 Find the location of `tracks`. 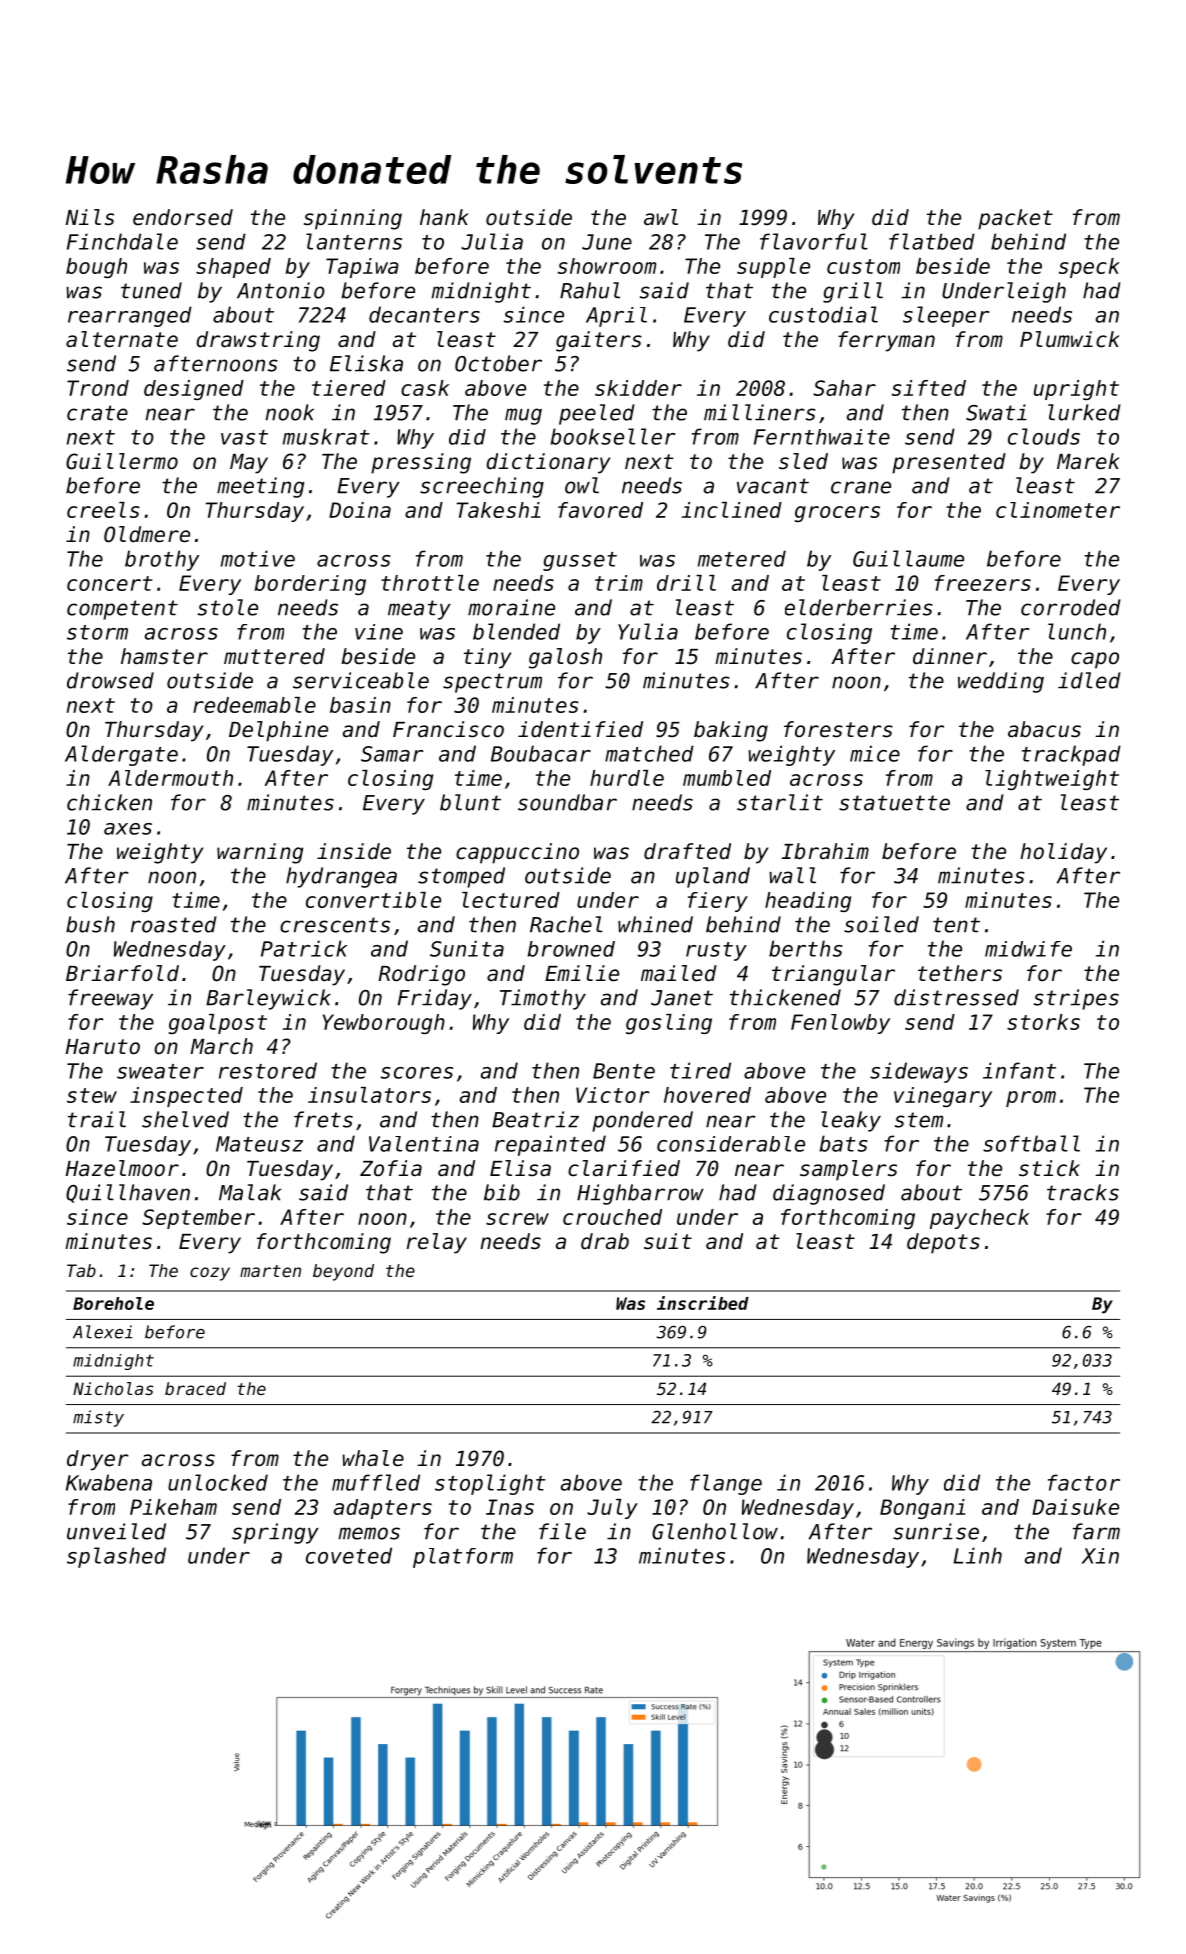

tracks is located at coordinates (1083, 1192).
